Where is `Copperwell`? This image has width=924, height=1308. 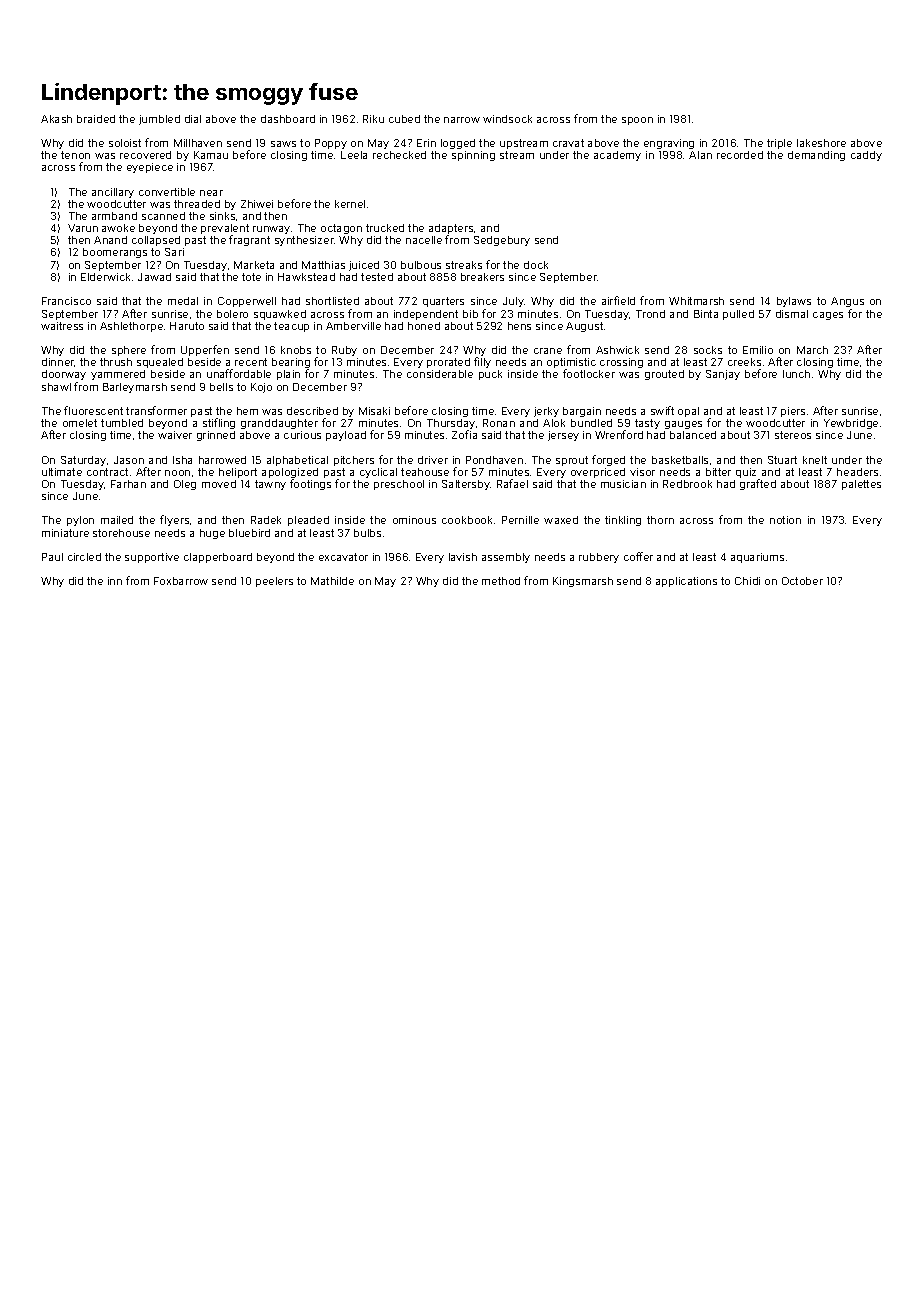 Copperwell is located at coordinates (247, 302).
